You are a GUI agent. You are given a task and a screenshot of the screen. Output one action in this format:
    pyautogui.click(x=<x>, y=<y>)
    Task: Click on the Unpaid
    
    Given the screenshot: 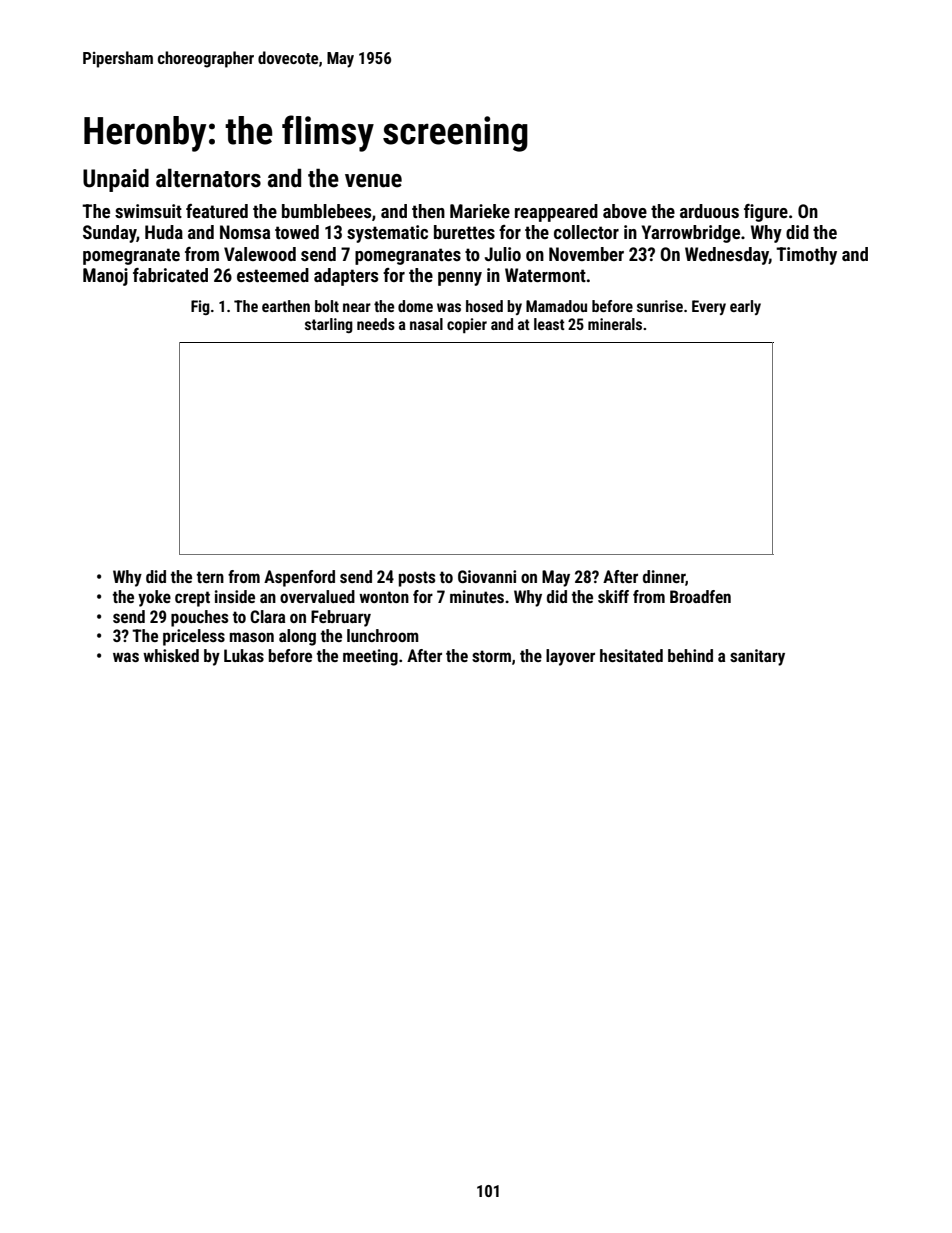 What is the action you would take?
    pyautogui.click(x=116, y=180)
